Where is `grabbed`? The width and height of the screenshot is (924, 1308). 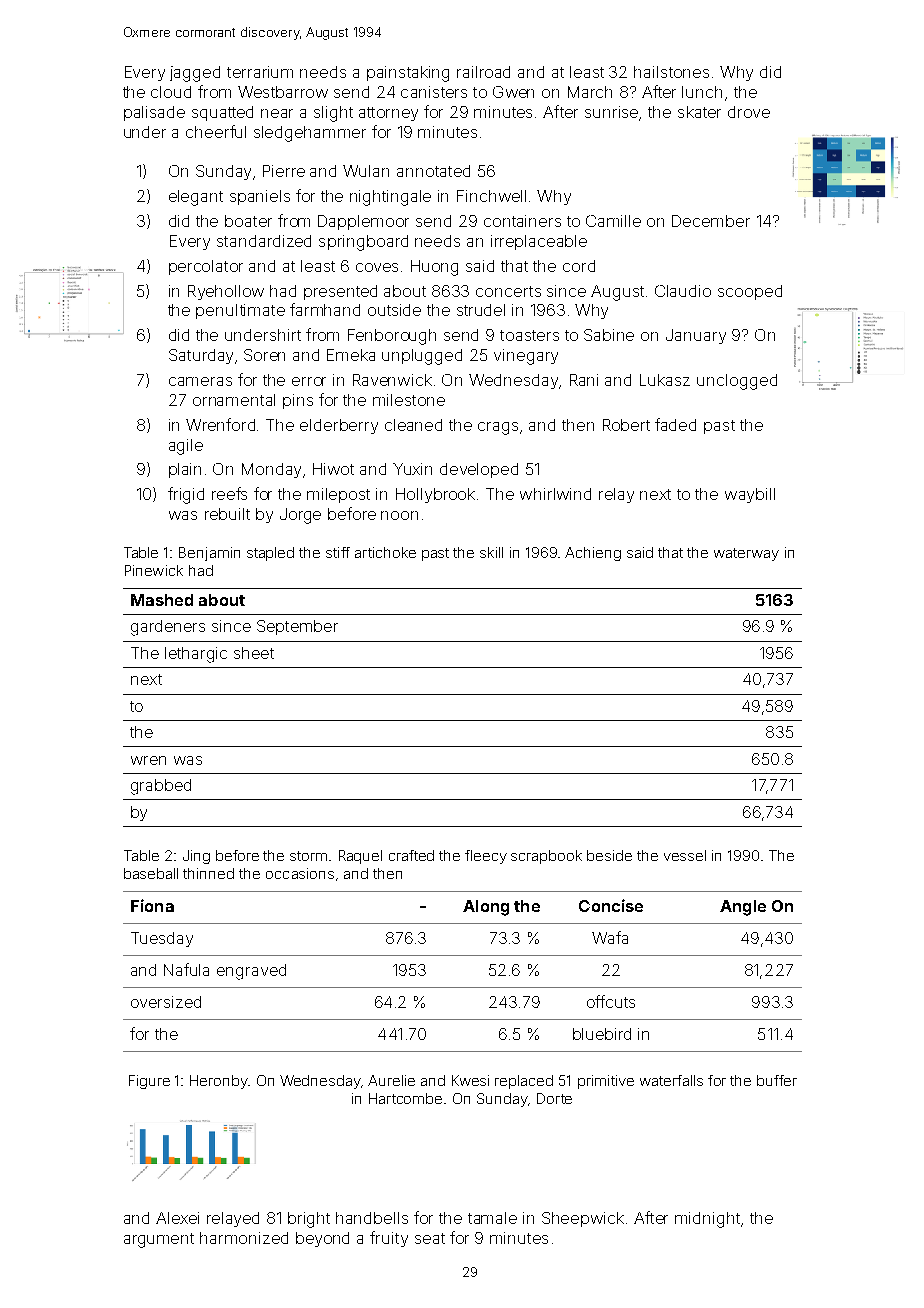
grabbed is located at coordinates (161, 787).
